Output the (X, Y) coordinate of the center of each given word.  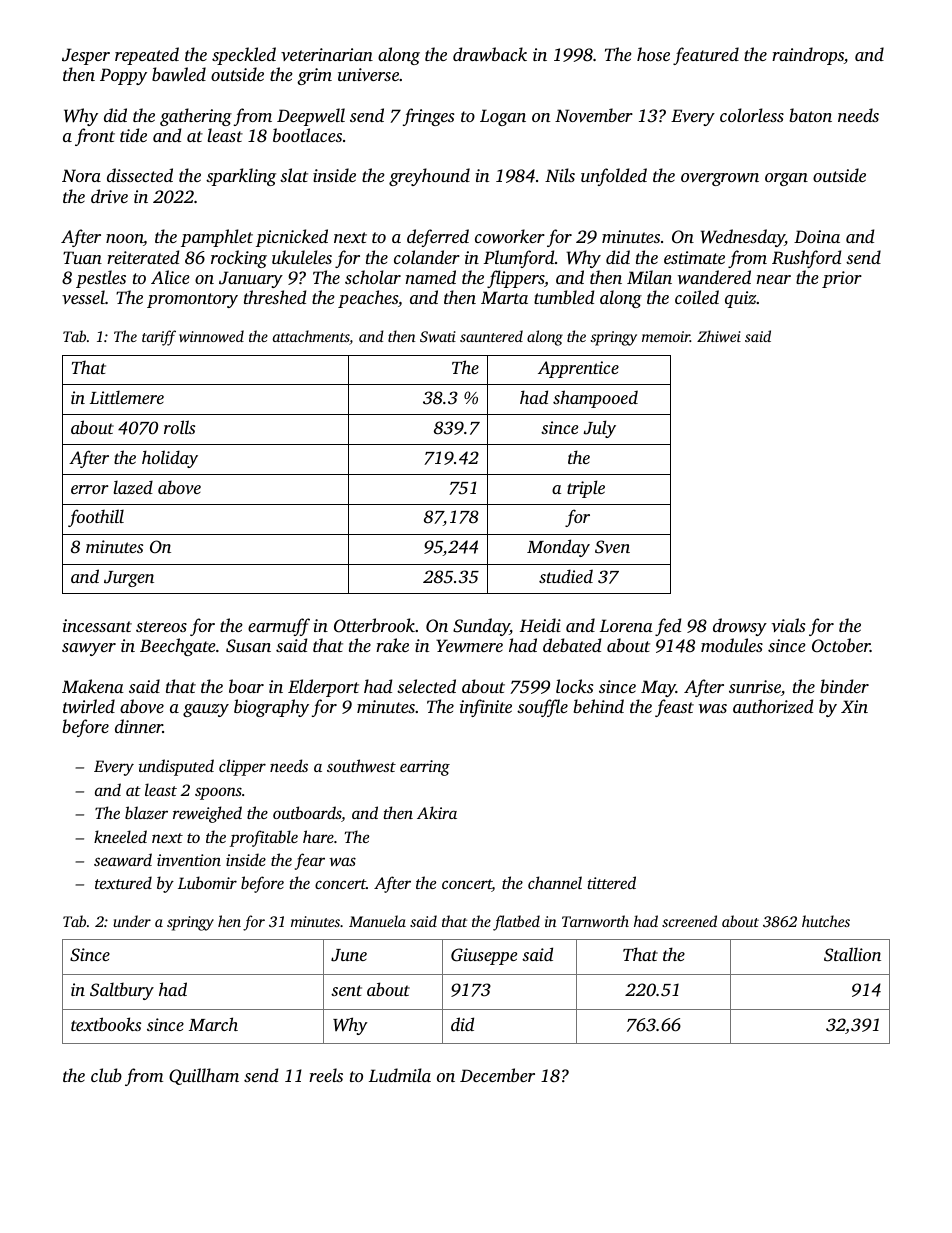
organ (786, 179)
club (106, 1075)
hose (653, 54)
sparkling (241, 177)
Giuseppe (484, 956)
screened (689, 921)
